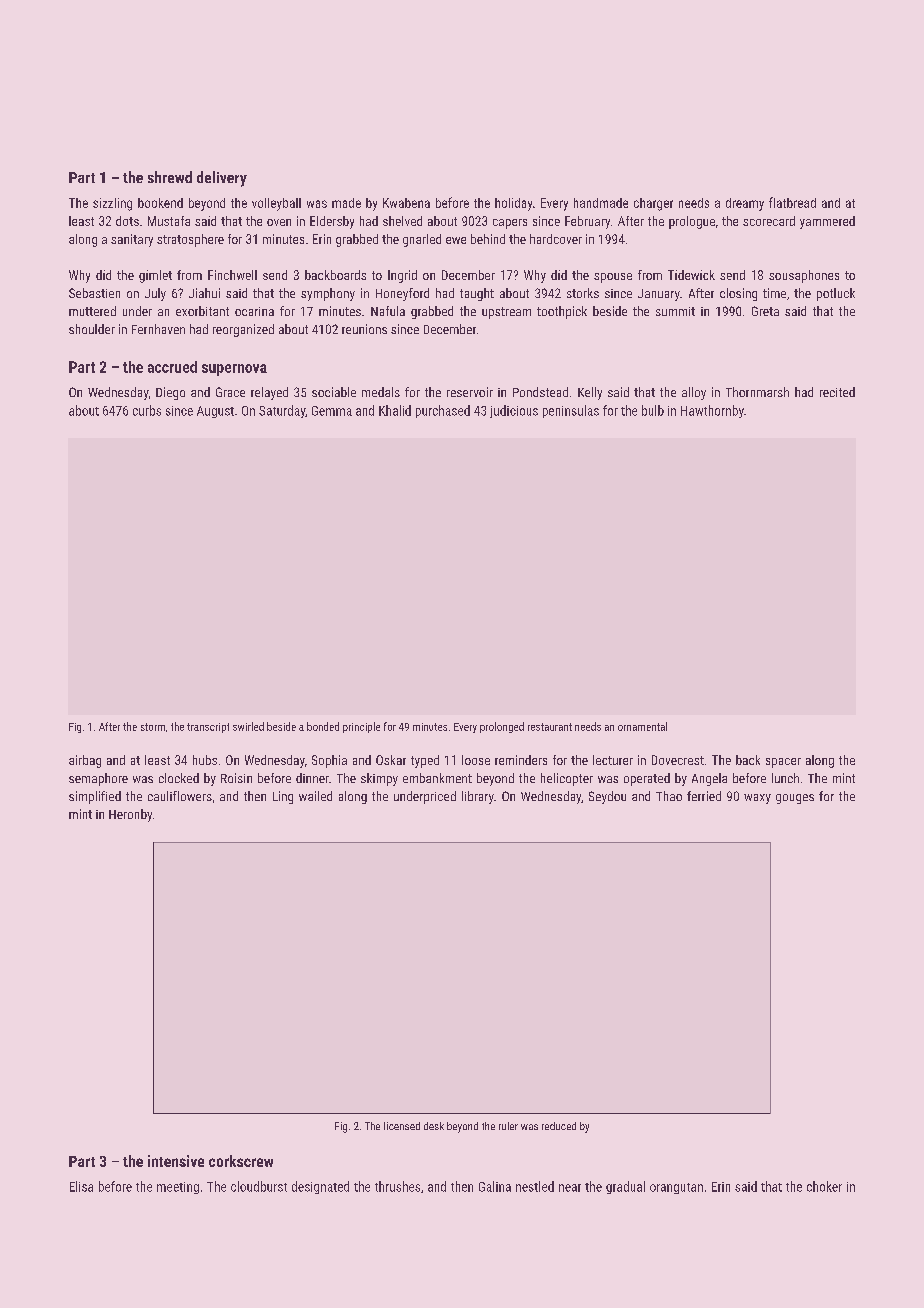  Describe the element at coordinates (513, 204) in the document. I see `holiday` at that location.
